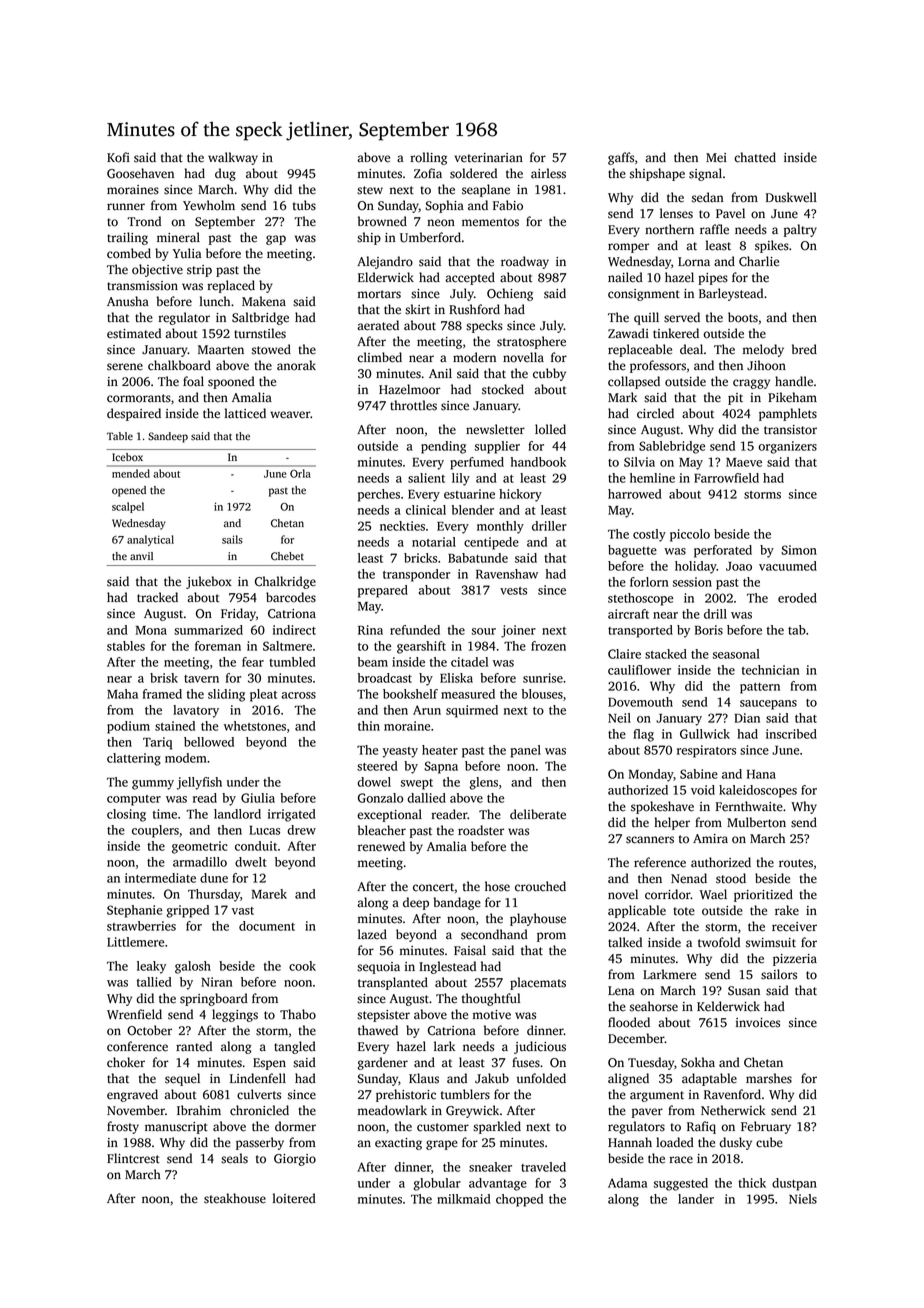 The height and width of the screenshot is (1308, 924). Describe the element at coordinates (464, 1199) in the screenshot. I see `milkmaid` at that location.
